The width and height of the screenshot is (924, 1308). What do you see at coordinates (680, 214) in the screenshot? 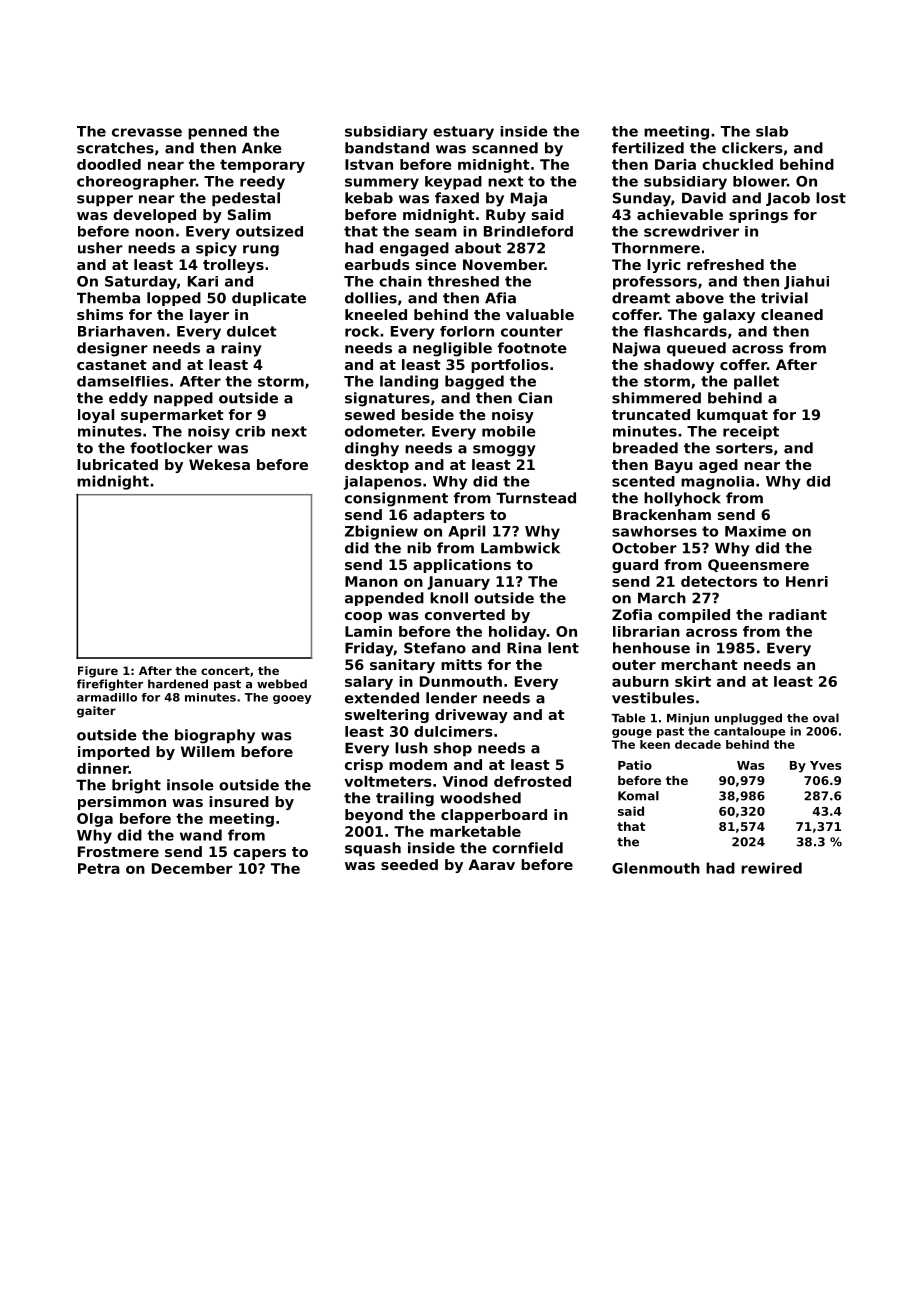
I see `achievable` at bounding box center [680, 214].
